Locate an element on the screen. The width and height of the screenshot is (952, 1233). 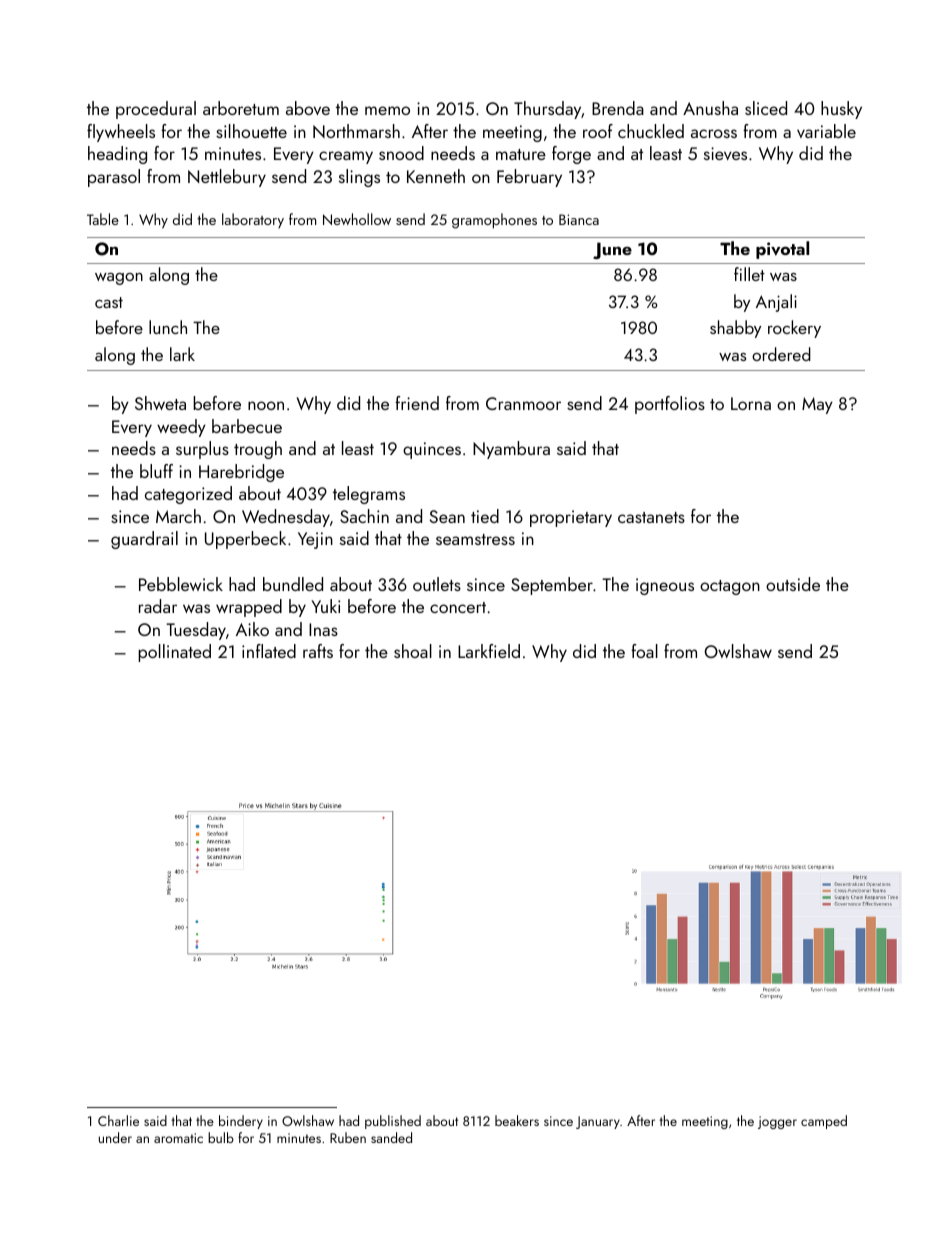
memo is located at coordinates (387, 110).
